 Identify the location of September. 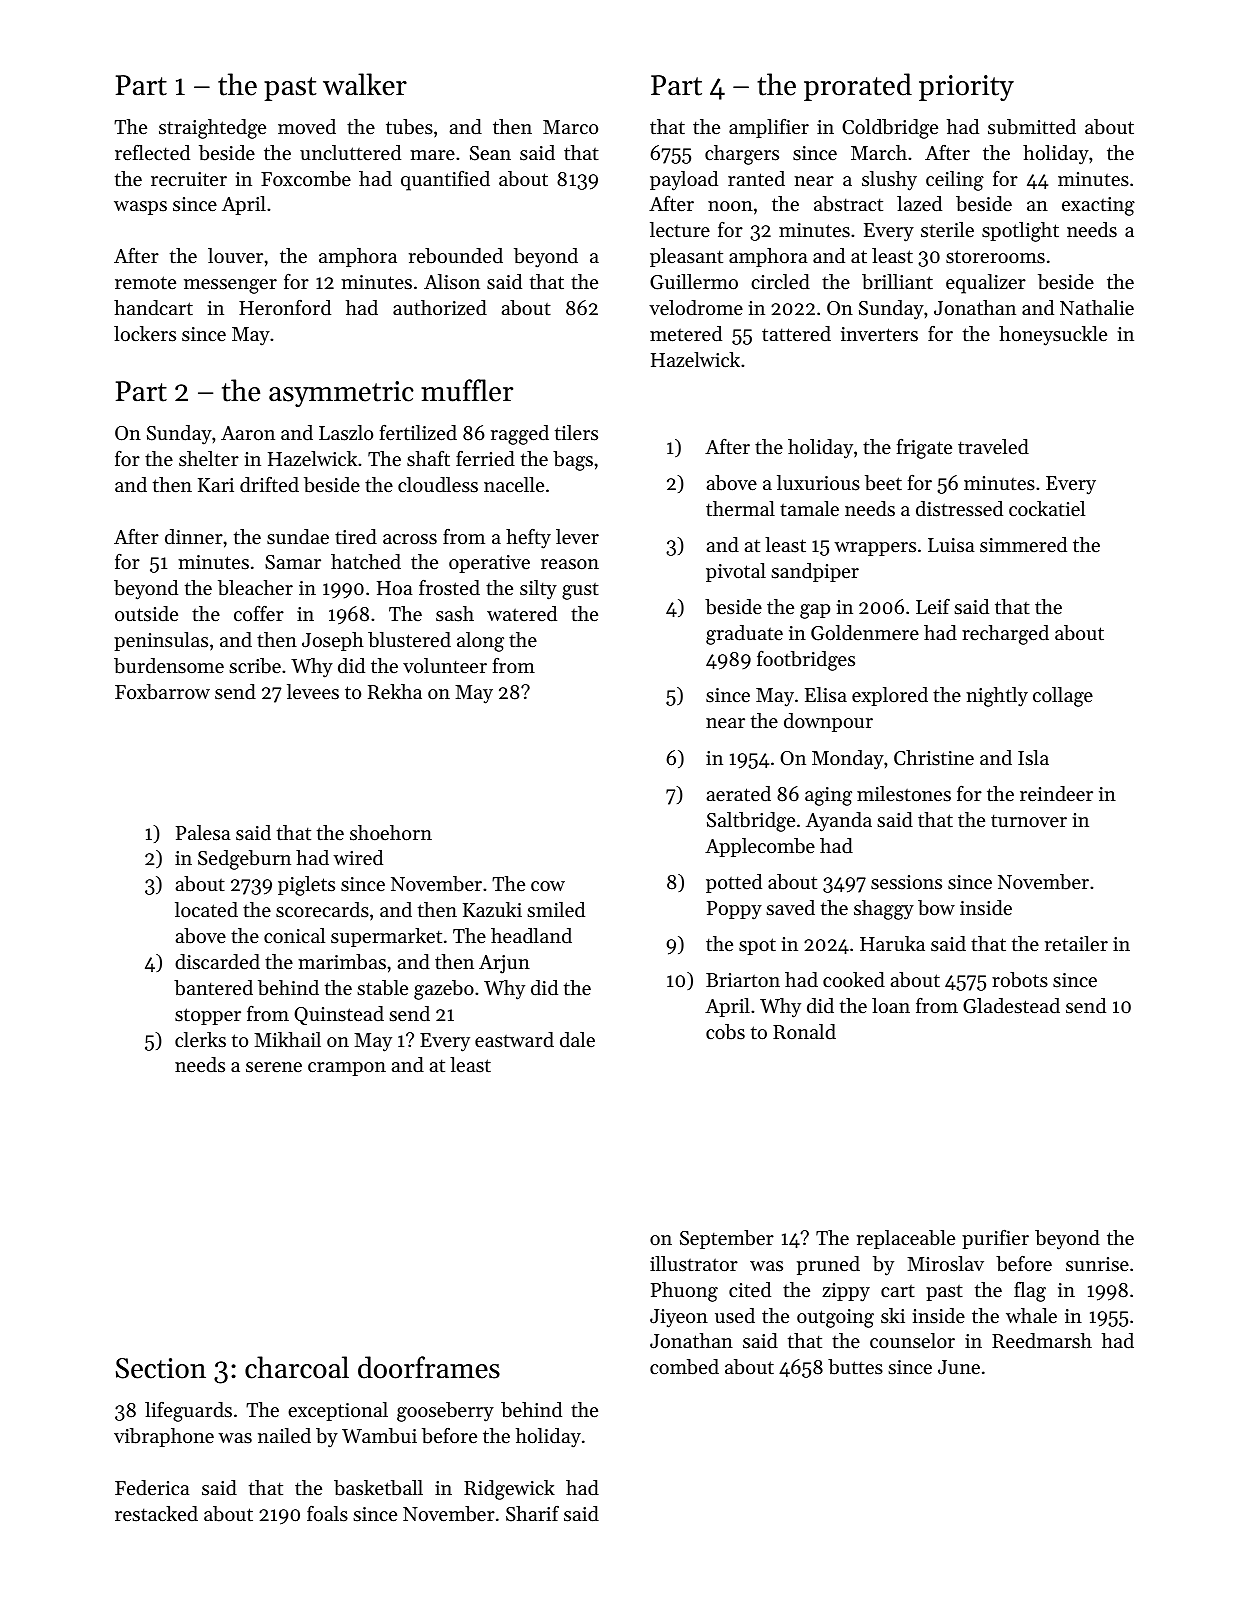
(727, 1239).
